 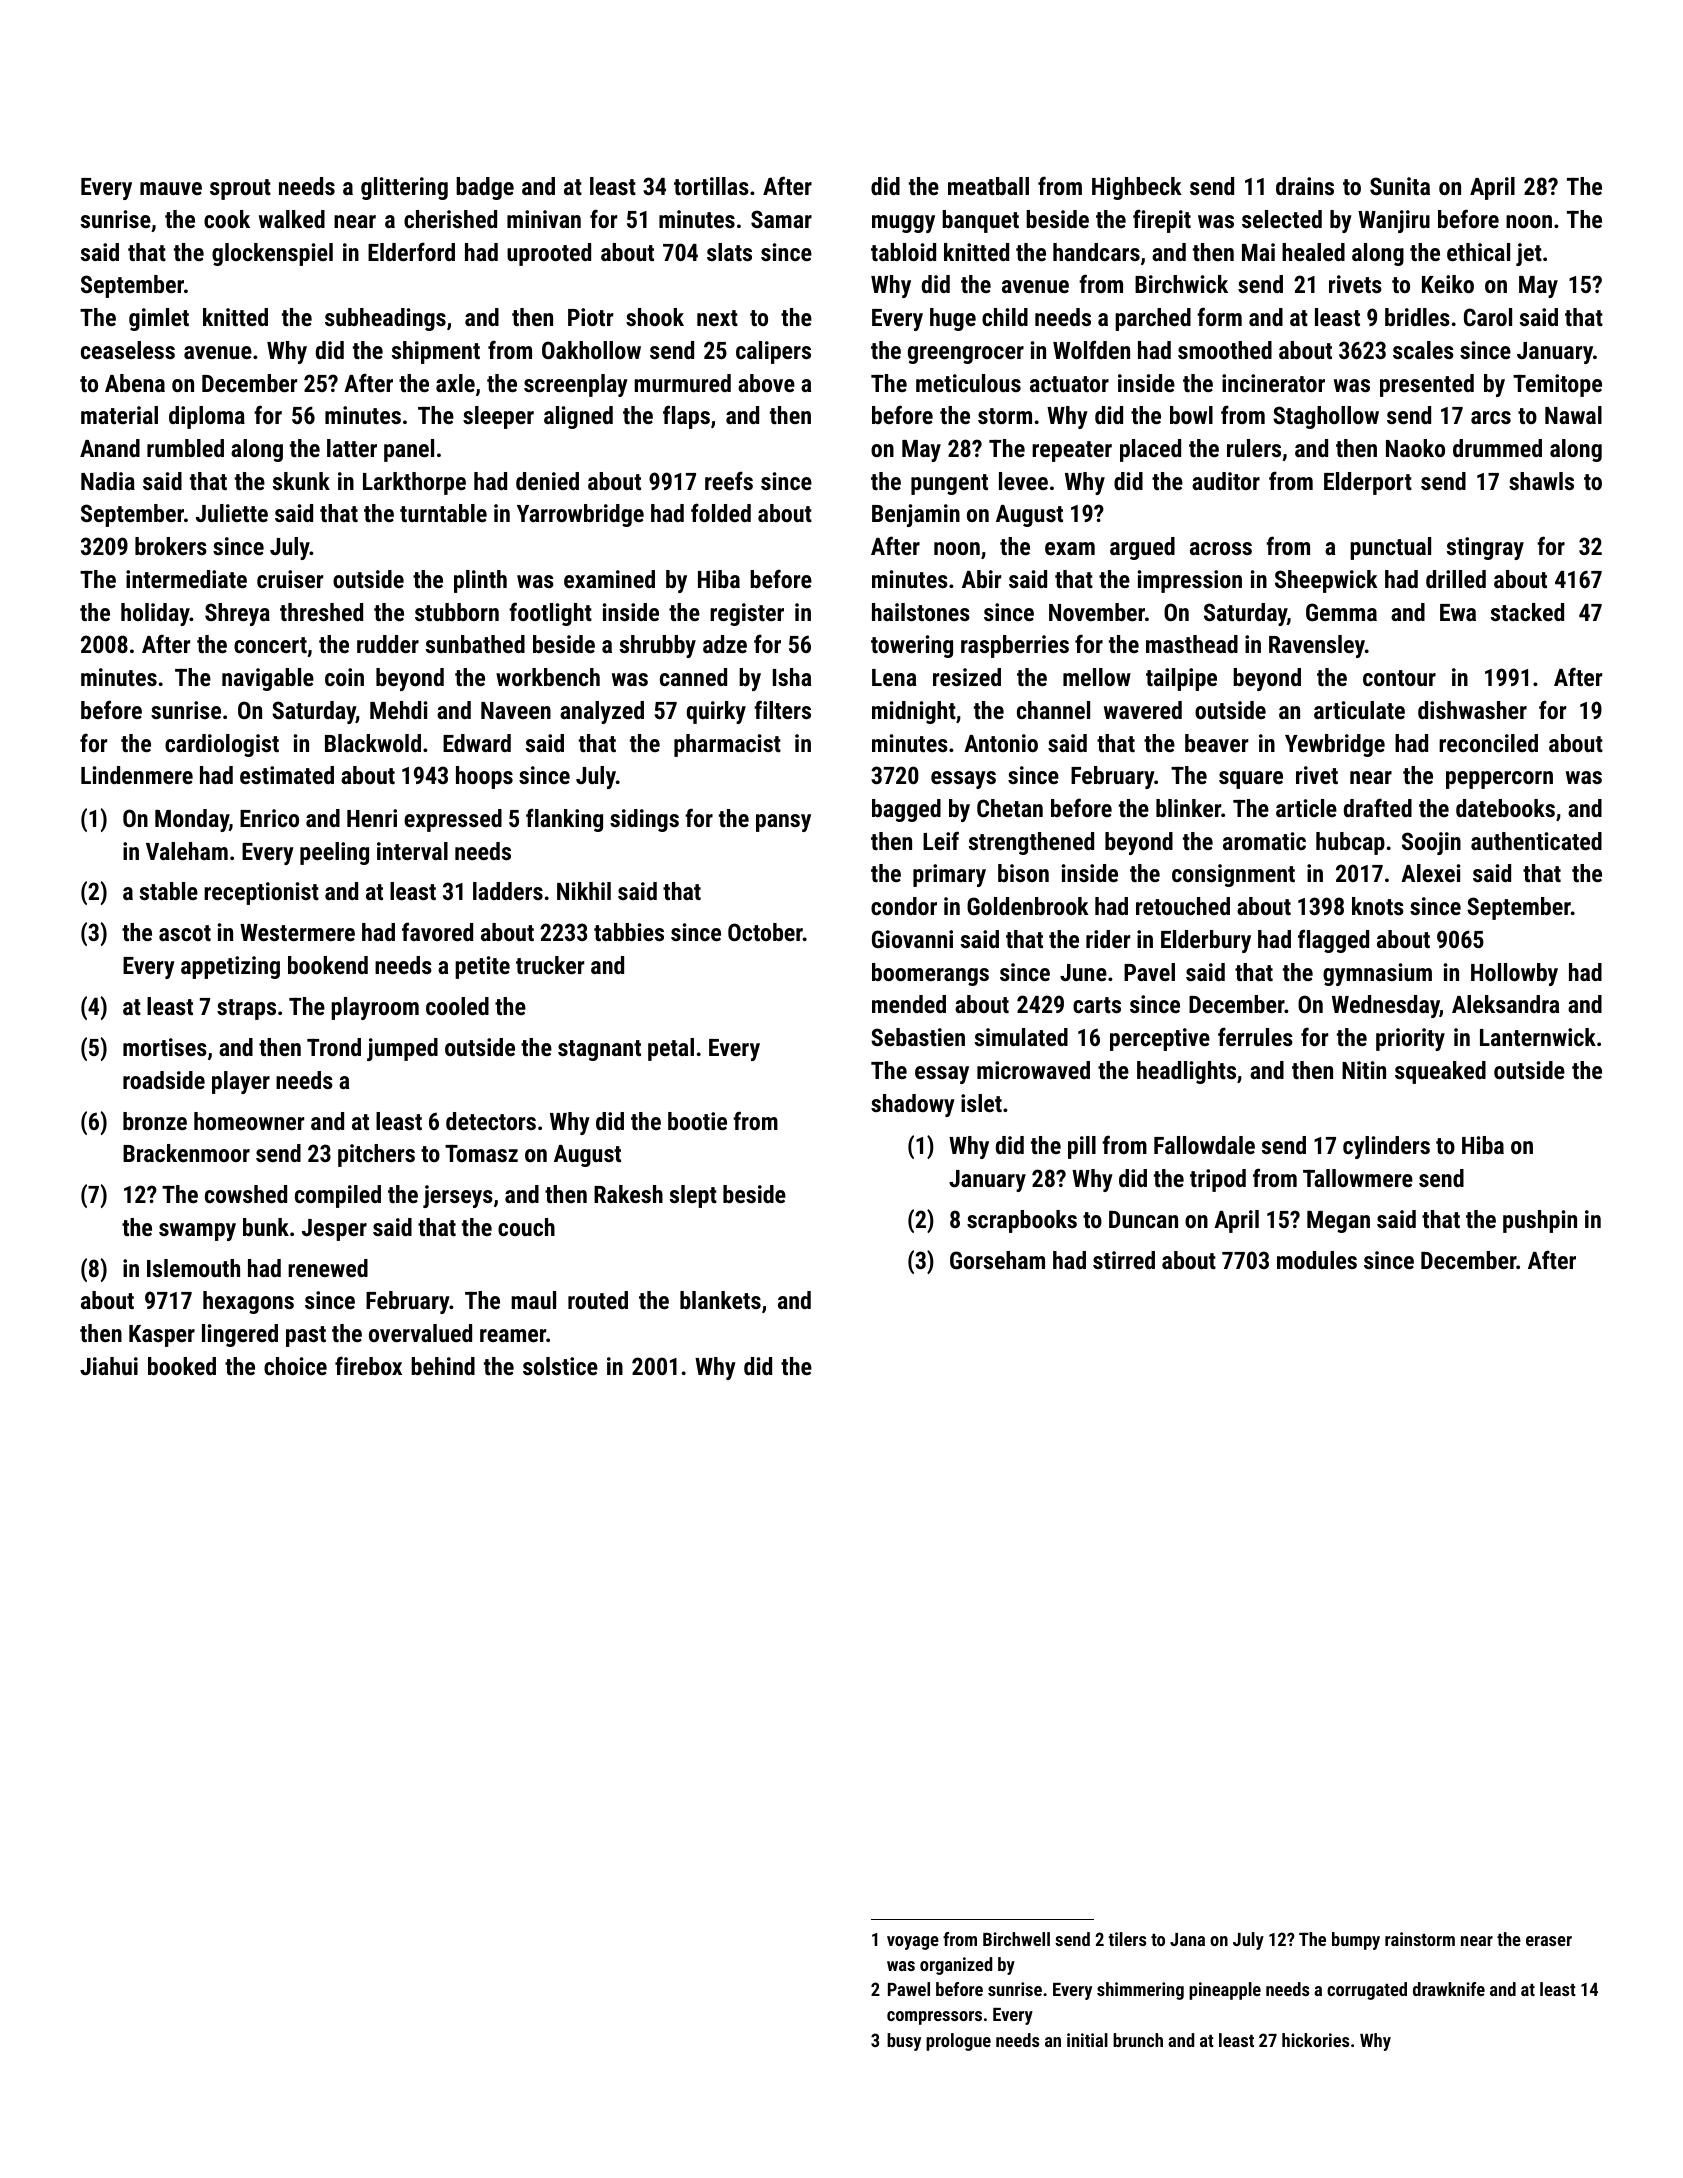 I want to click on Ravensley, so click(x=1317, y=646).
